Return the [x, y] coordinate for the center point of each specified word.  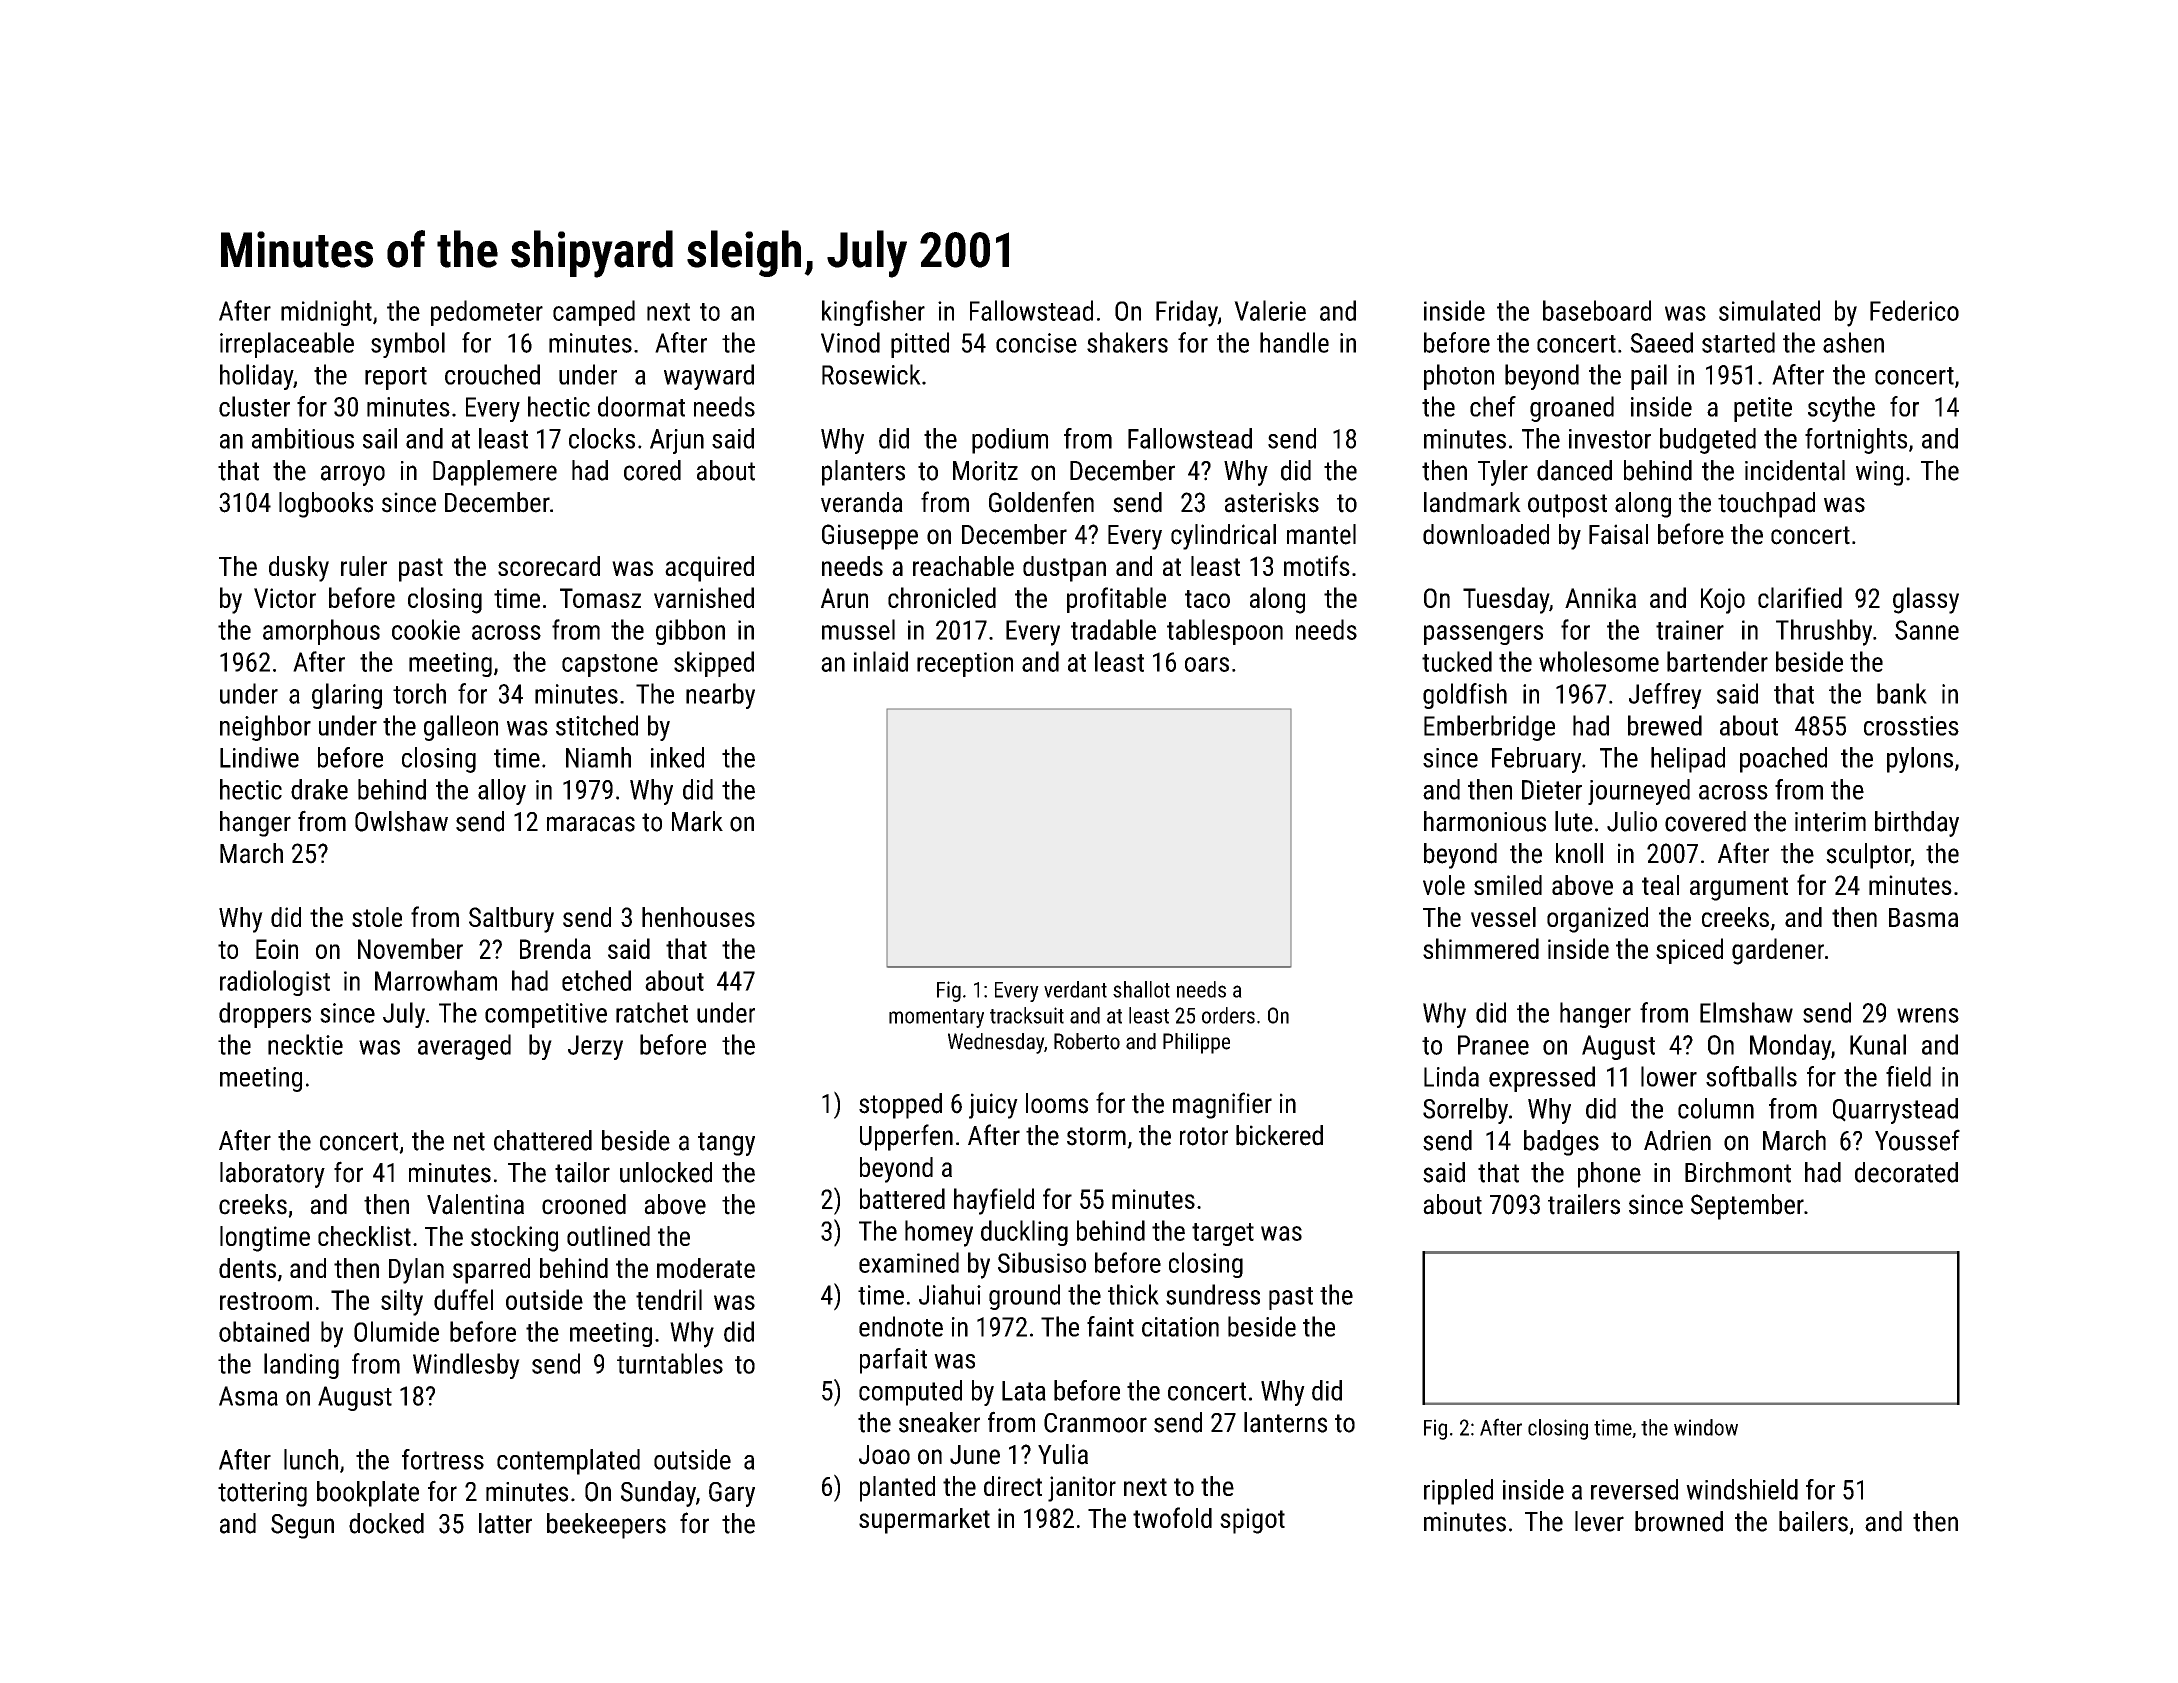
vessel [1503, 917]
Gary [732, 1494]
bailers [1813, 1521]
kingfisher [873, 313]
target [1223, 1234]
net [469, 1141]
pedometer [487, 313]
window [1706, 1427]
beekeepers [606, 1526]
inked [677, 757]
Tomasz [600, 598]
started [1738, 342]
